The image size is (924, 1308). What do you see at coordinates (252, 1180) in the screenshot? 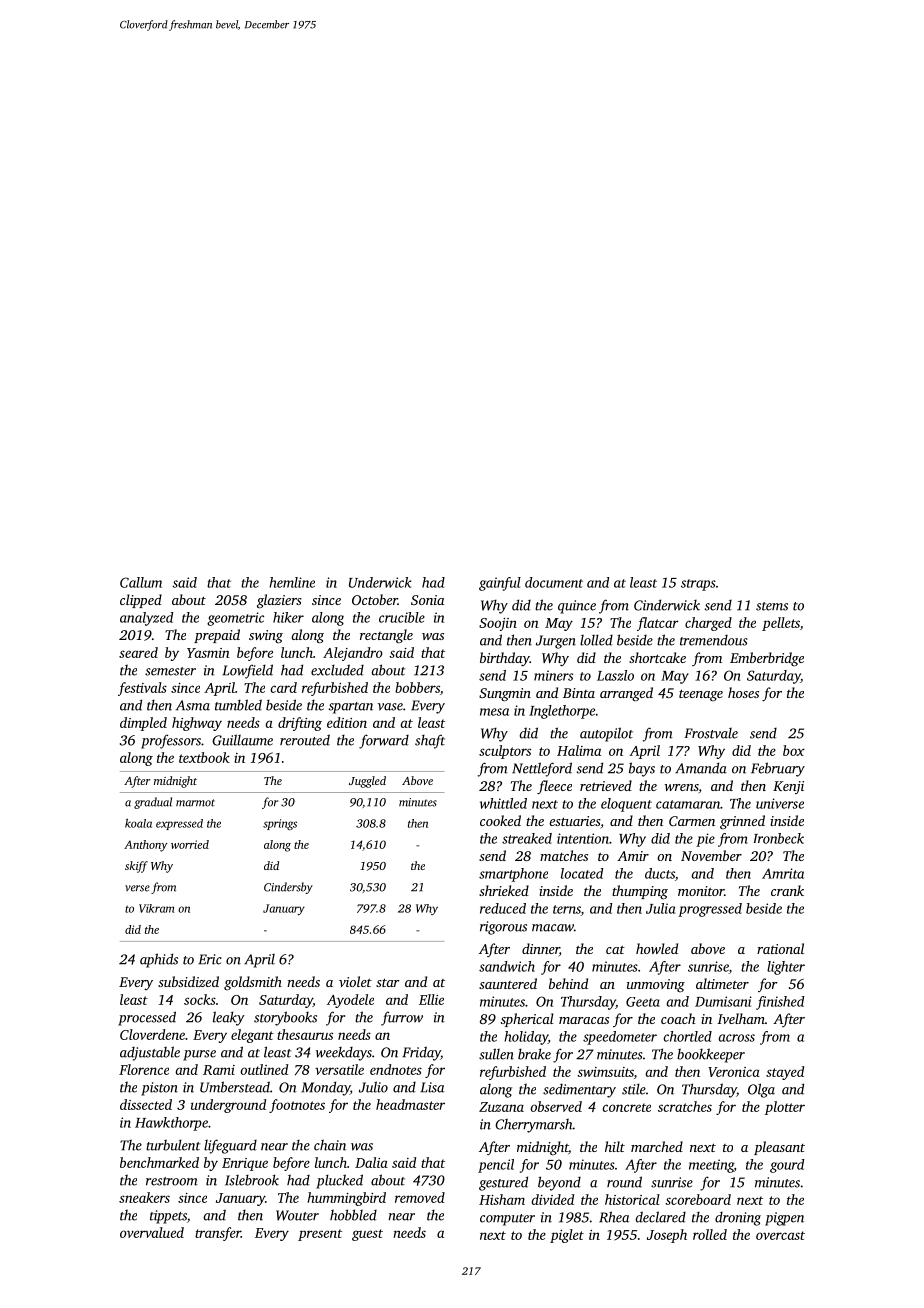
I see `Islebrook` at bounding box center [252, 1180].
